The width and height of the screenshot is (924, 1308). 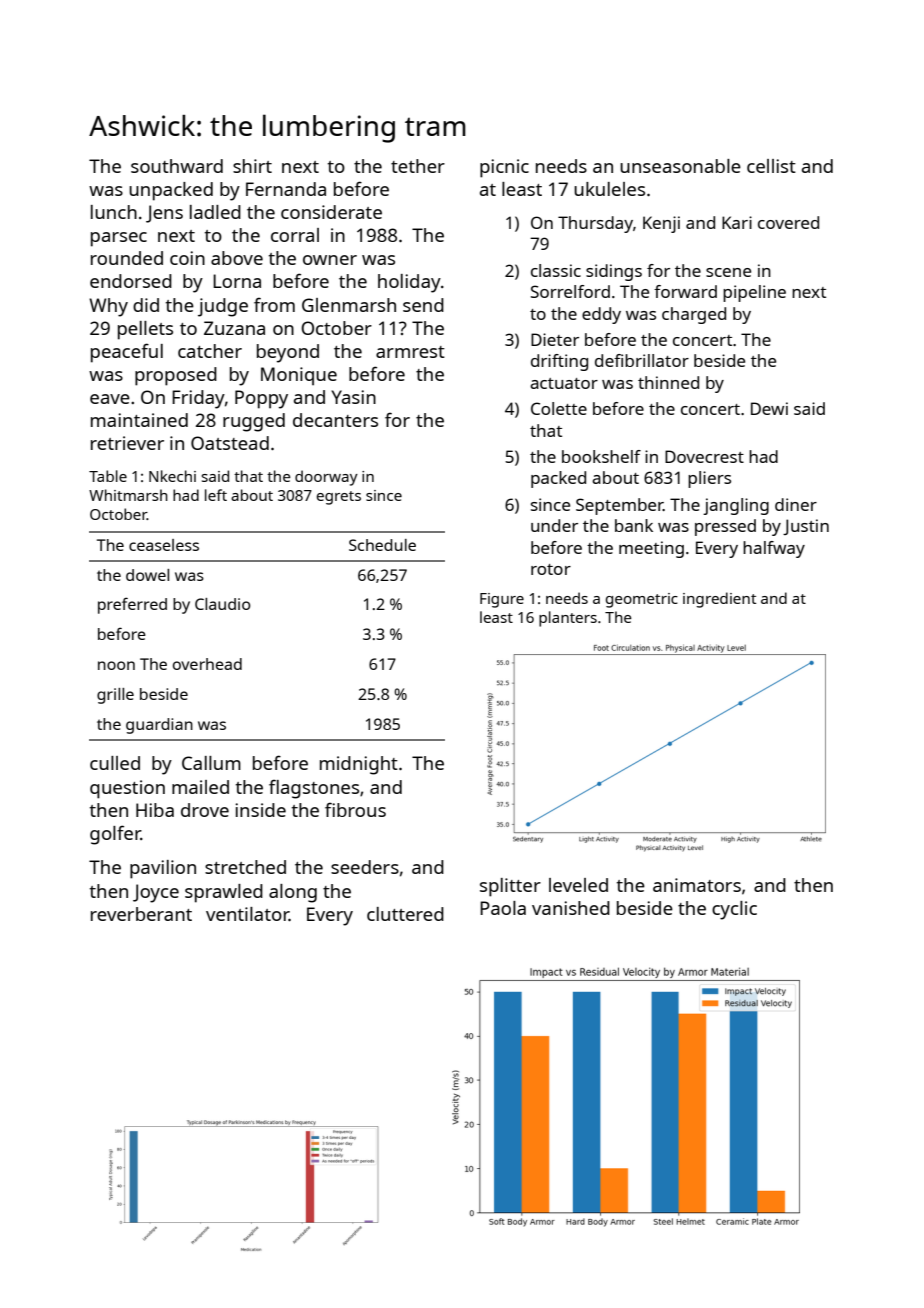 I want to click on cyclic, so click(x=734, y=910).
